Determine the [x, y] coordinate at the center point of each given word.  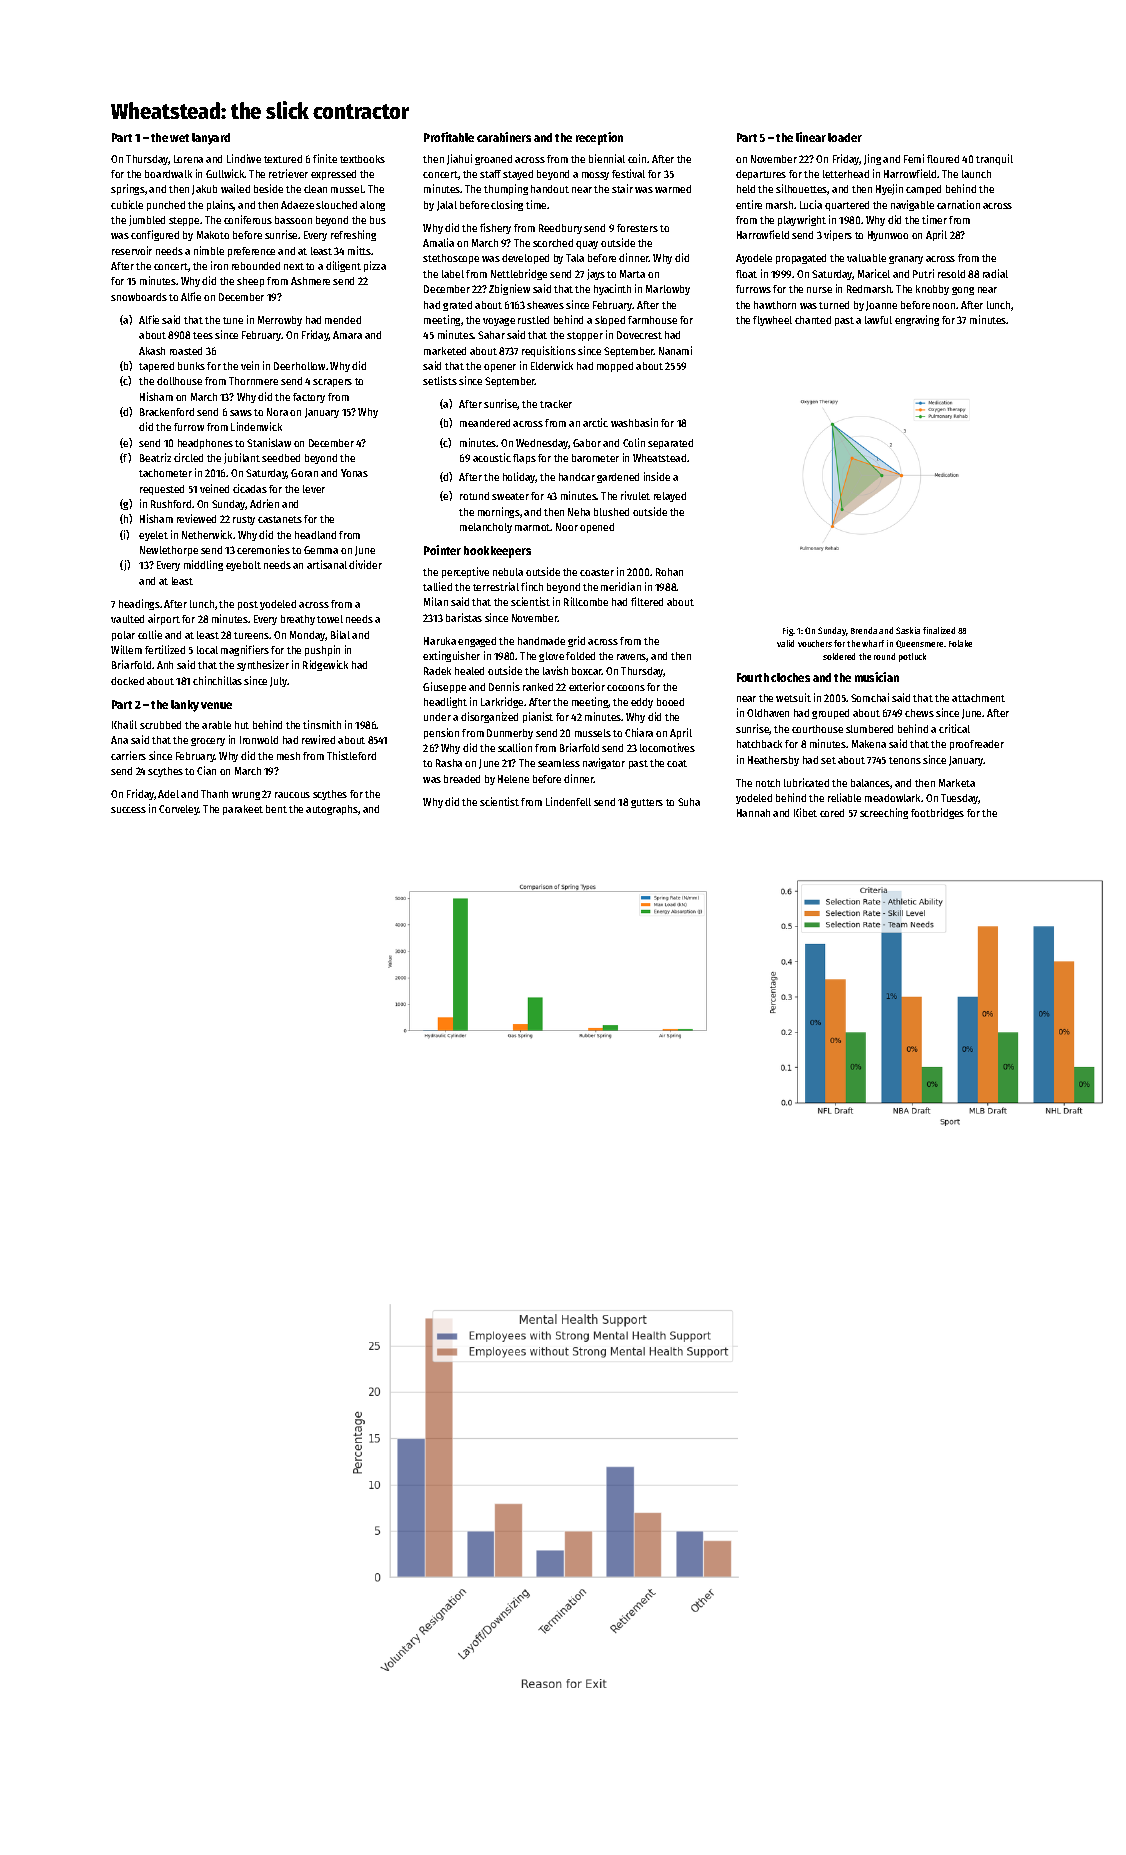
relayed [670, 497]
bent [276, 809]
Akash [152, 351]
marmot [533, 527]
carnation [958, 204]
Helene [513, 779]
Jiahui [459, 159]
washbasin [634, 422]
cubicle [127, 204]
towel [330, 619]
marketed [445, 351]
